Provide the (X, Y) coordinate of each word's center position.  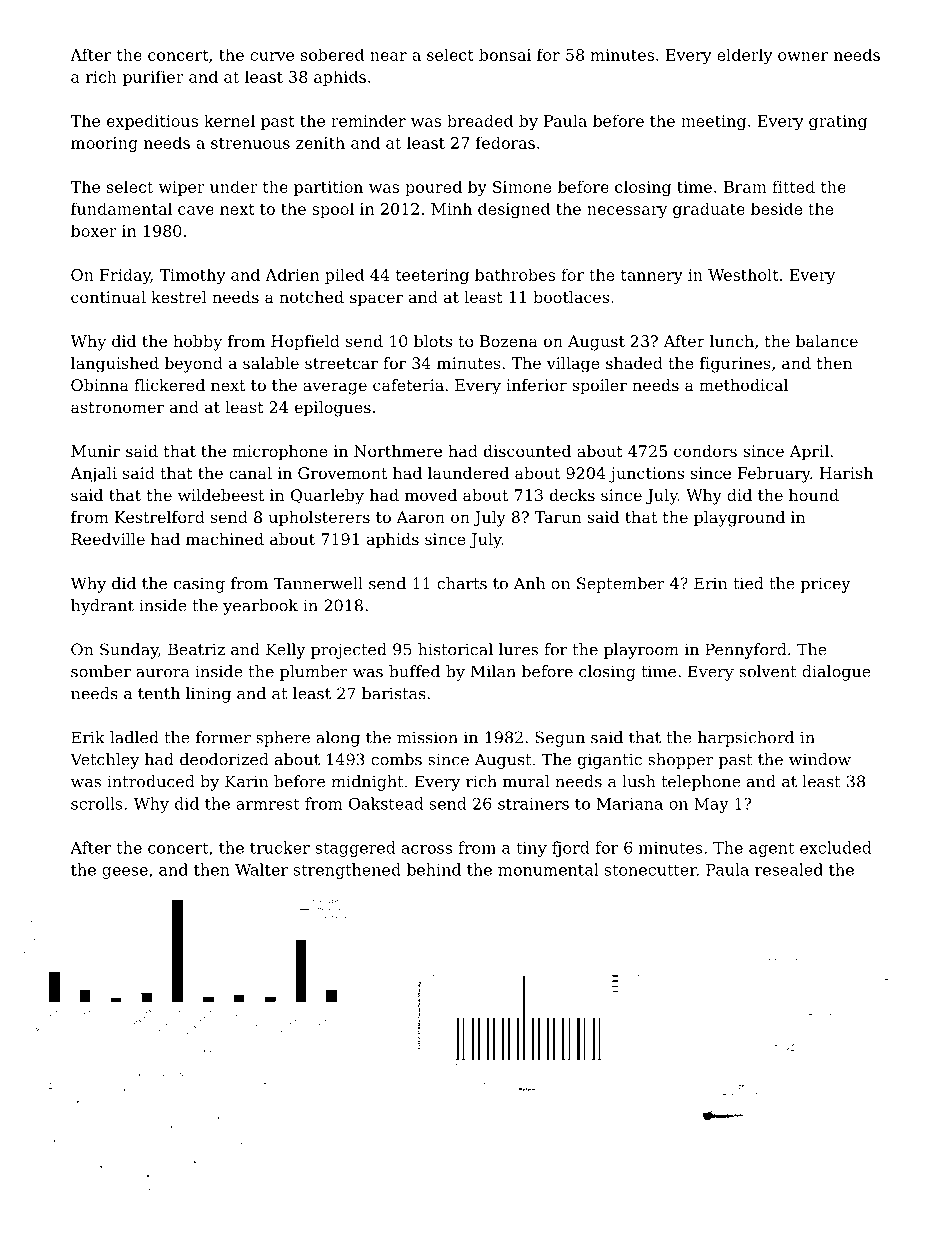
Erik (88, 737)
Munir (95, 451)
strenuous (250, 143)
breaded (480, 120)
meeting (713, 122)
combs (396, 759)
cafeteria (408, 385)
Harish (846, 473)
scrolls (97, 803)
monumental (548, 869)
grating (838, 122)
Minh (451, 208)
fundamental (121, 208)
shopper (681, 761)
